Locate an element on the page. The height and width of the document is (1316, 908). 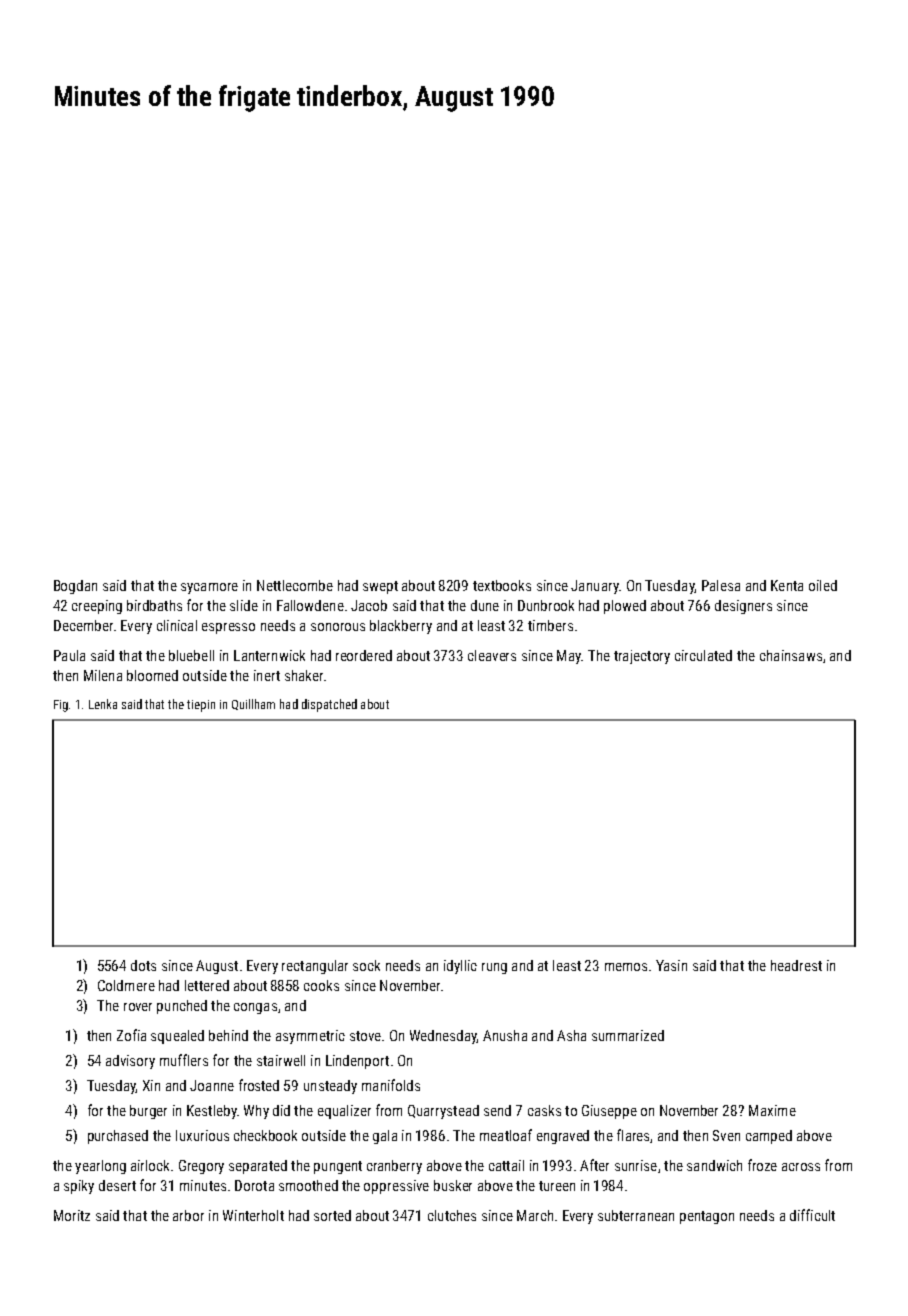
creeping is located at coordinates (97, 607).
